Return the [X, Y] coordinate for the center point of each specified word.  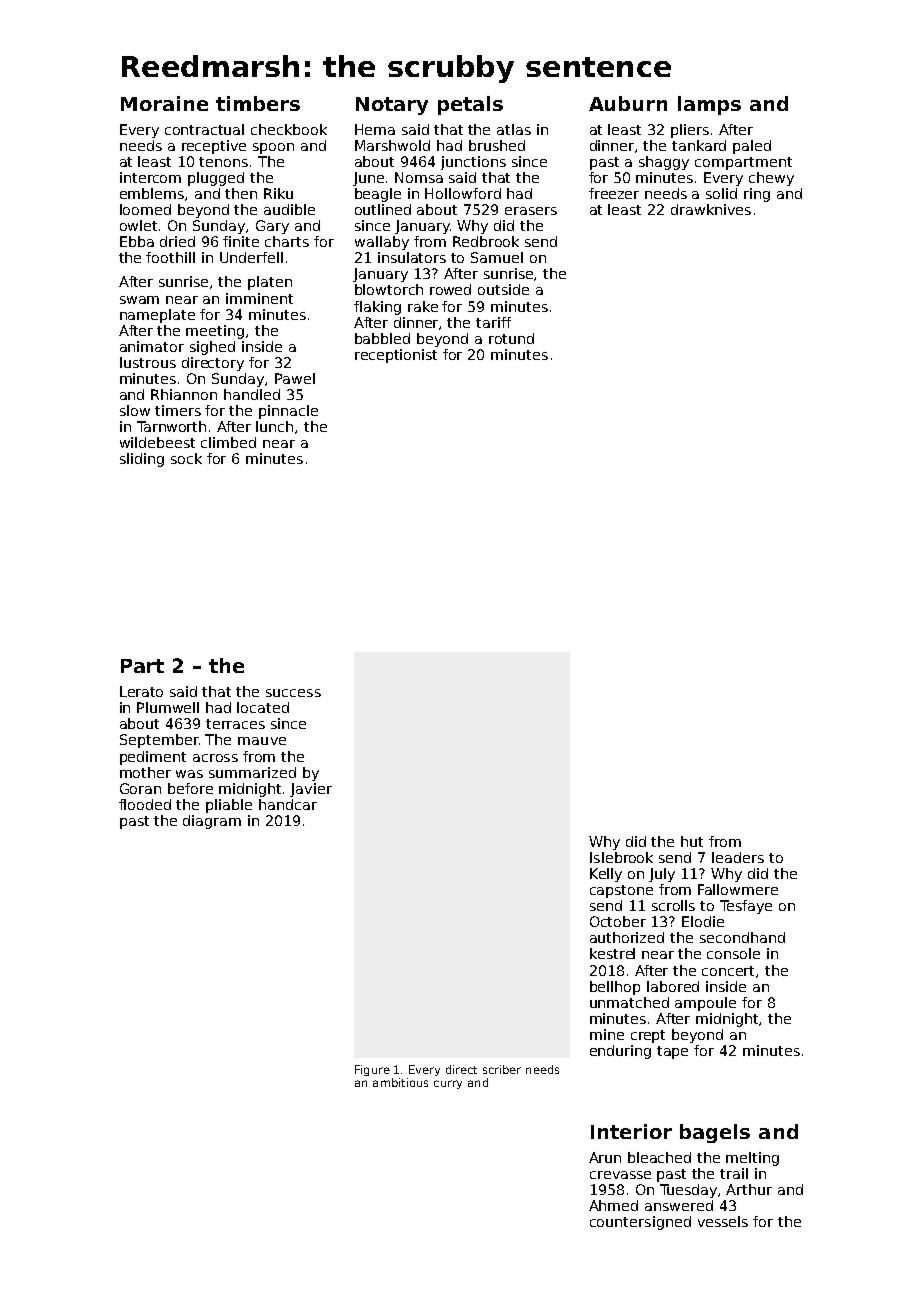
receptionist [396, 356]
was [189, 774]
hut [692, 841]
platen [270, 283]
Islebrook [621, 857]
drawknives [711, 209]
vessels [723, 1221]
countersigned [640, 1223]
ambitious [400, 1082]
